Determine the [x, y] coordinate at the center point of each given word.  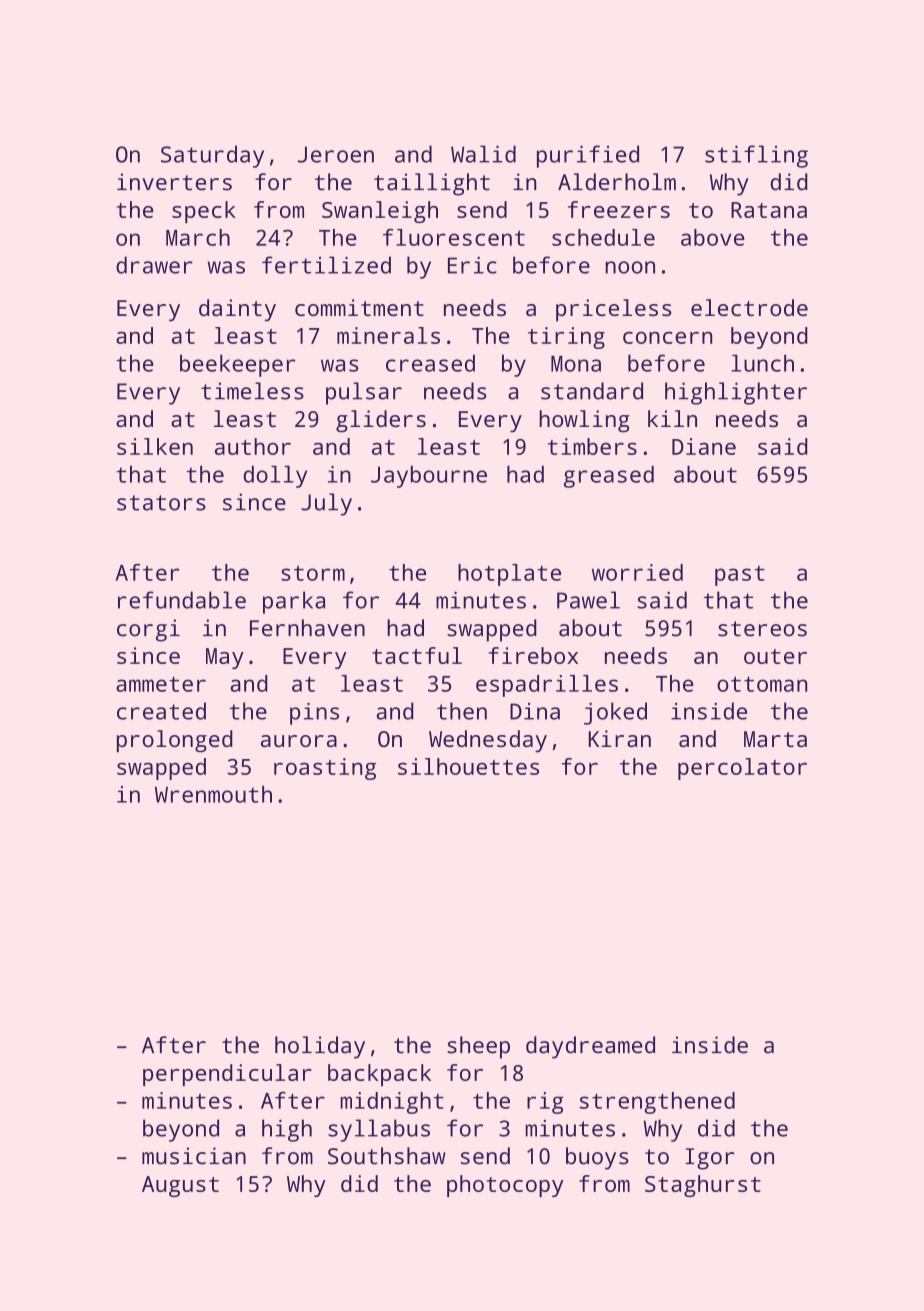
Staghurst [703, 1186]
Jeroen [336, 154]
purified [588, 156]
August [180, 1186]
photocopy [505, 1186]
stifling [756, 156]
